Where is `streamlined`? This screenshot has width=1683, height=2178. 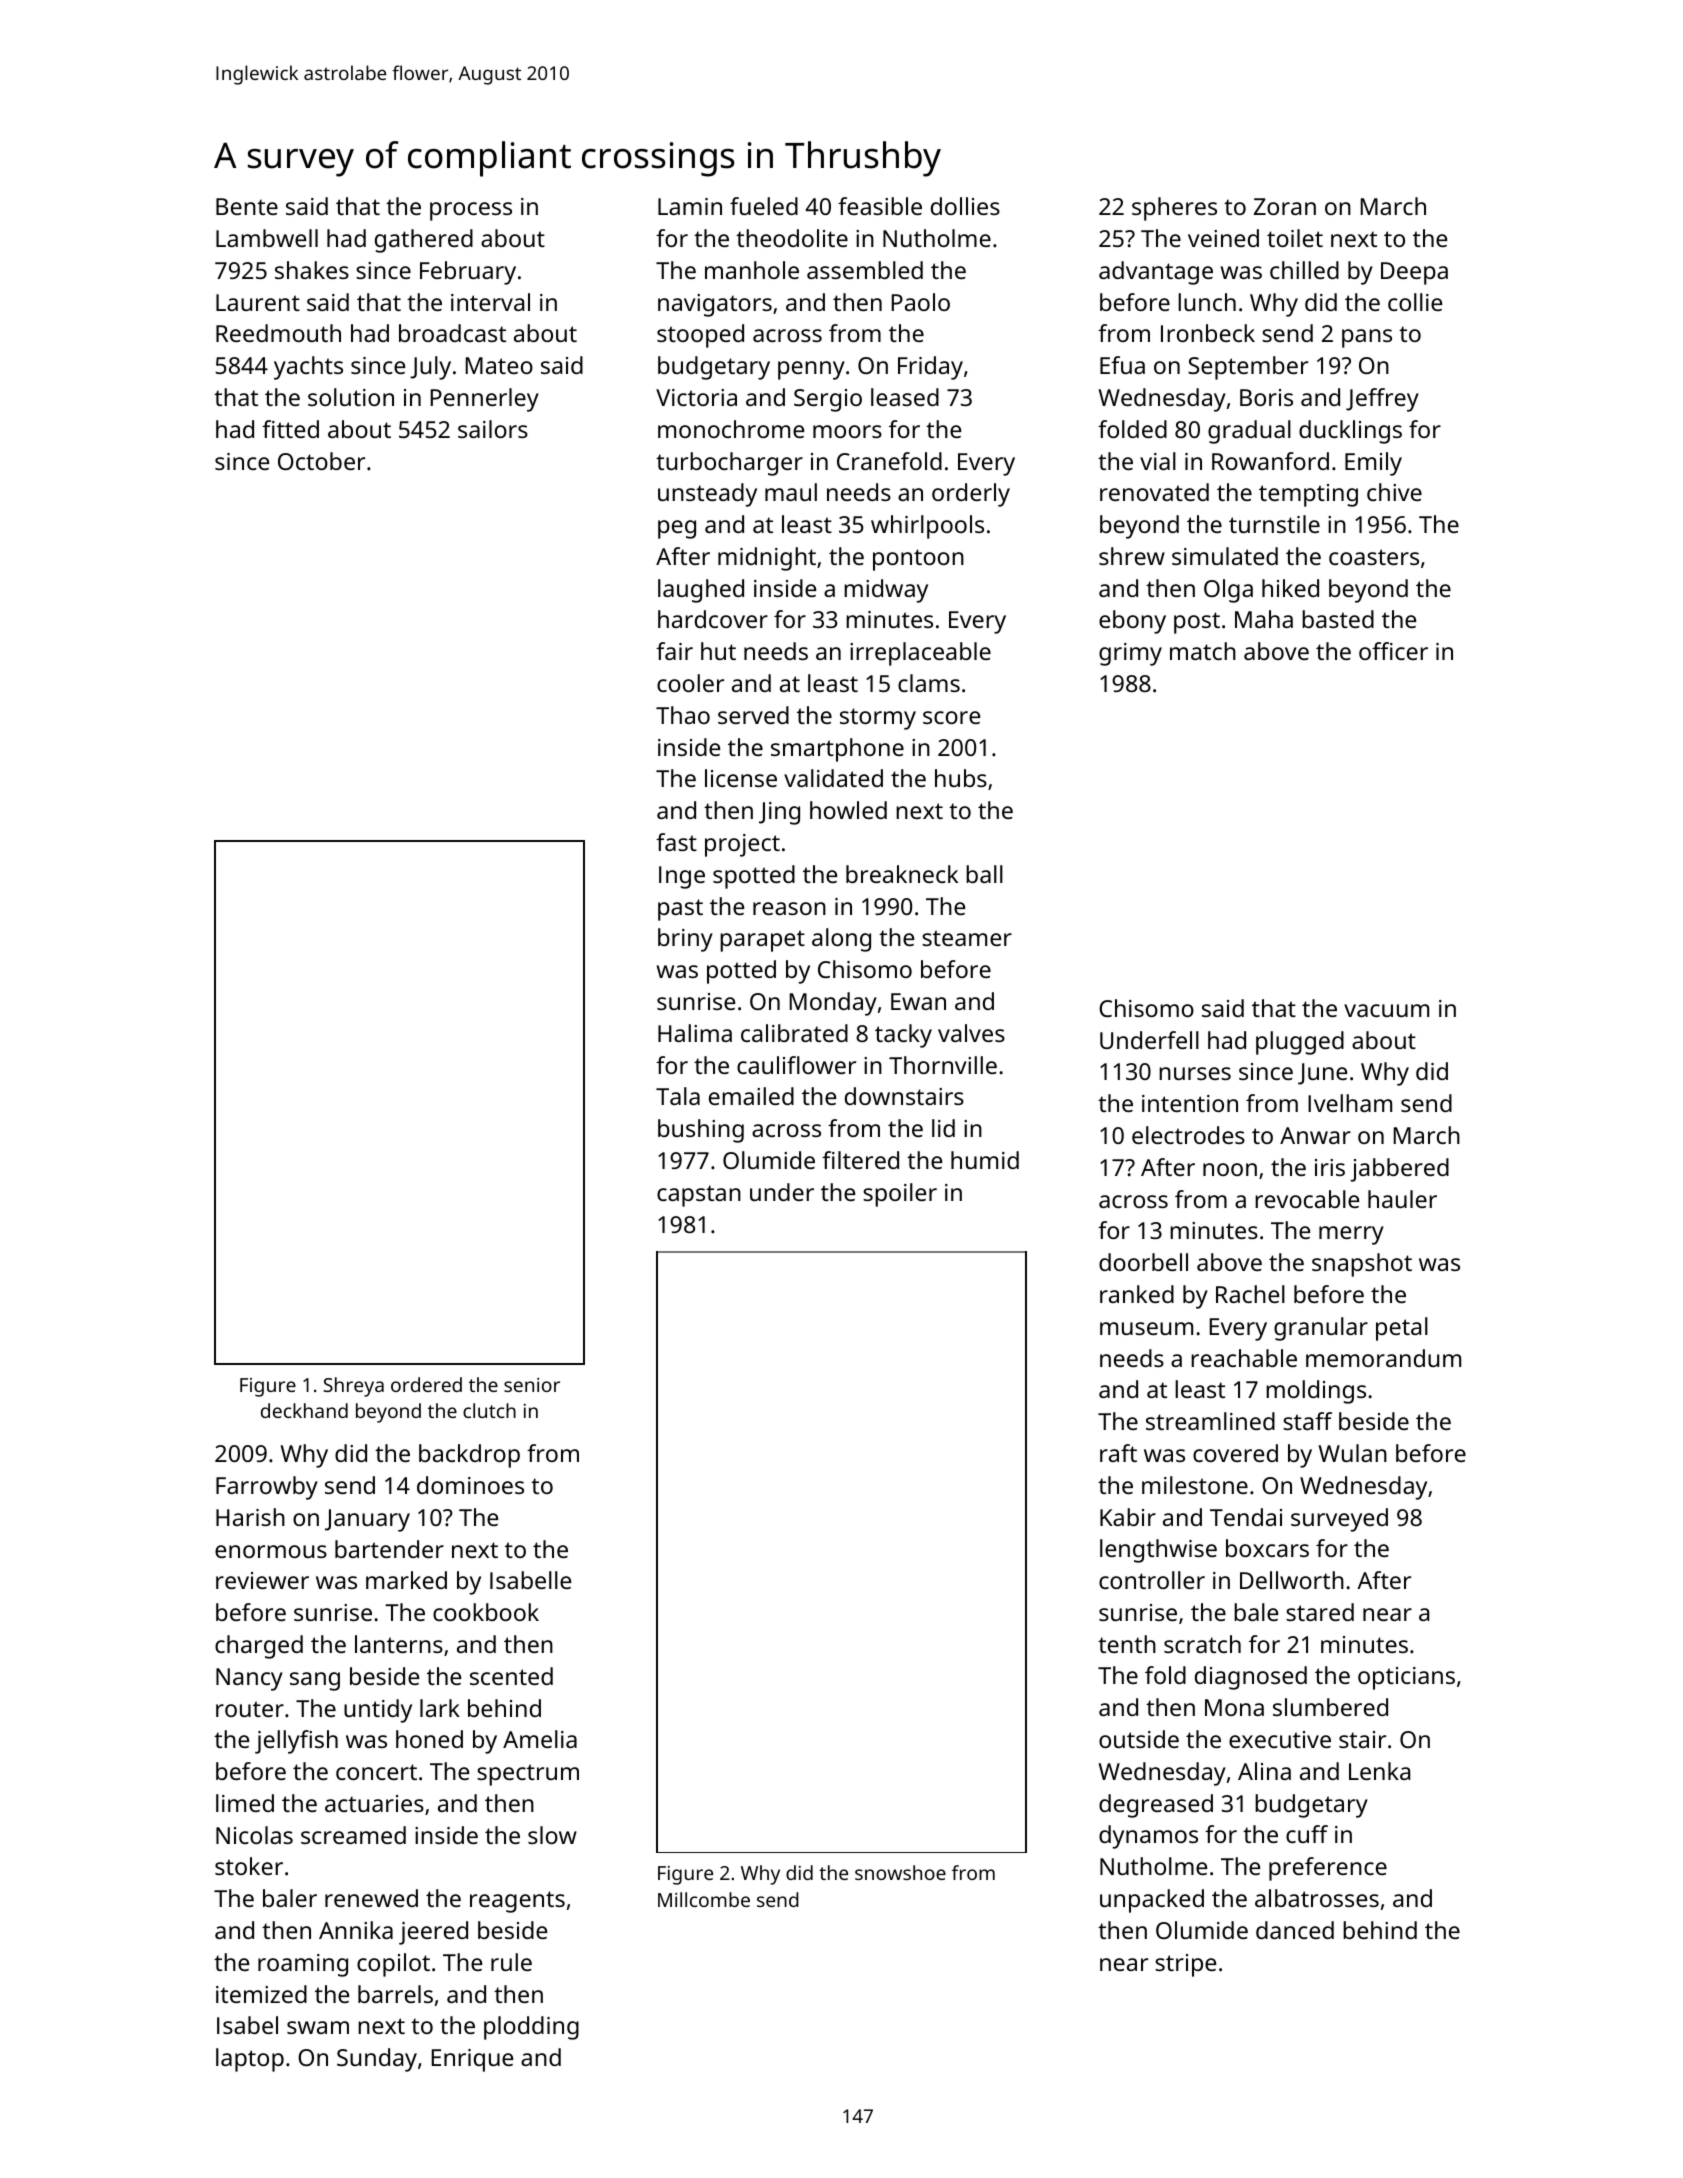
streamlined is located at coordinates (1210, 1421).
